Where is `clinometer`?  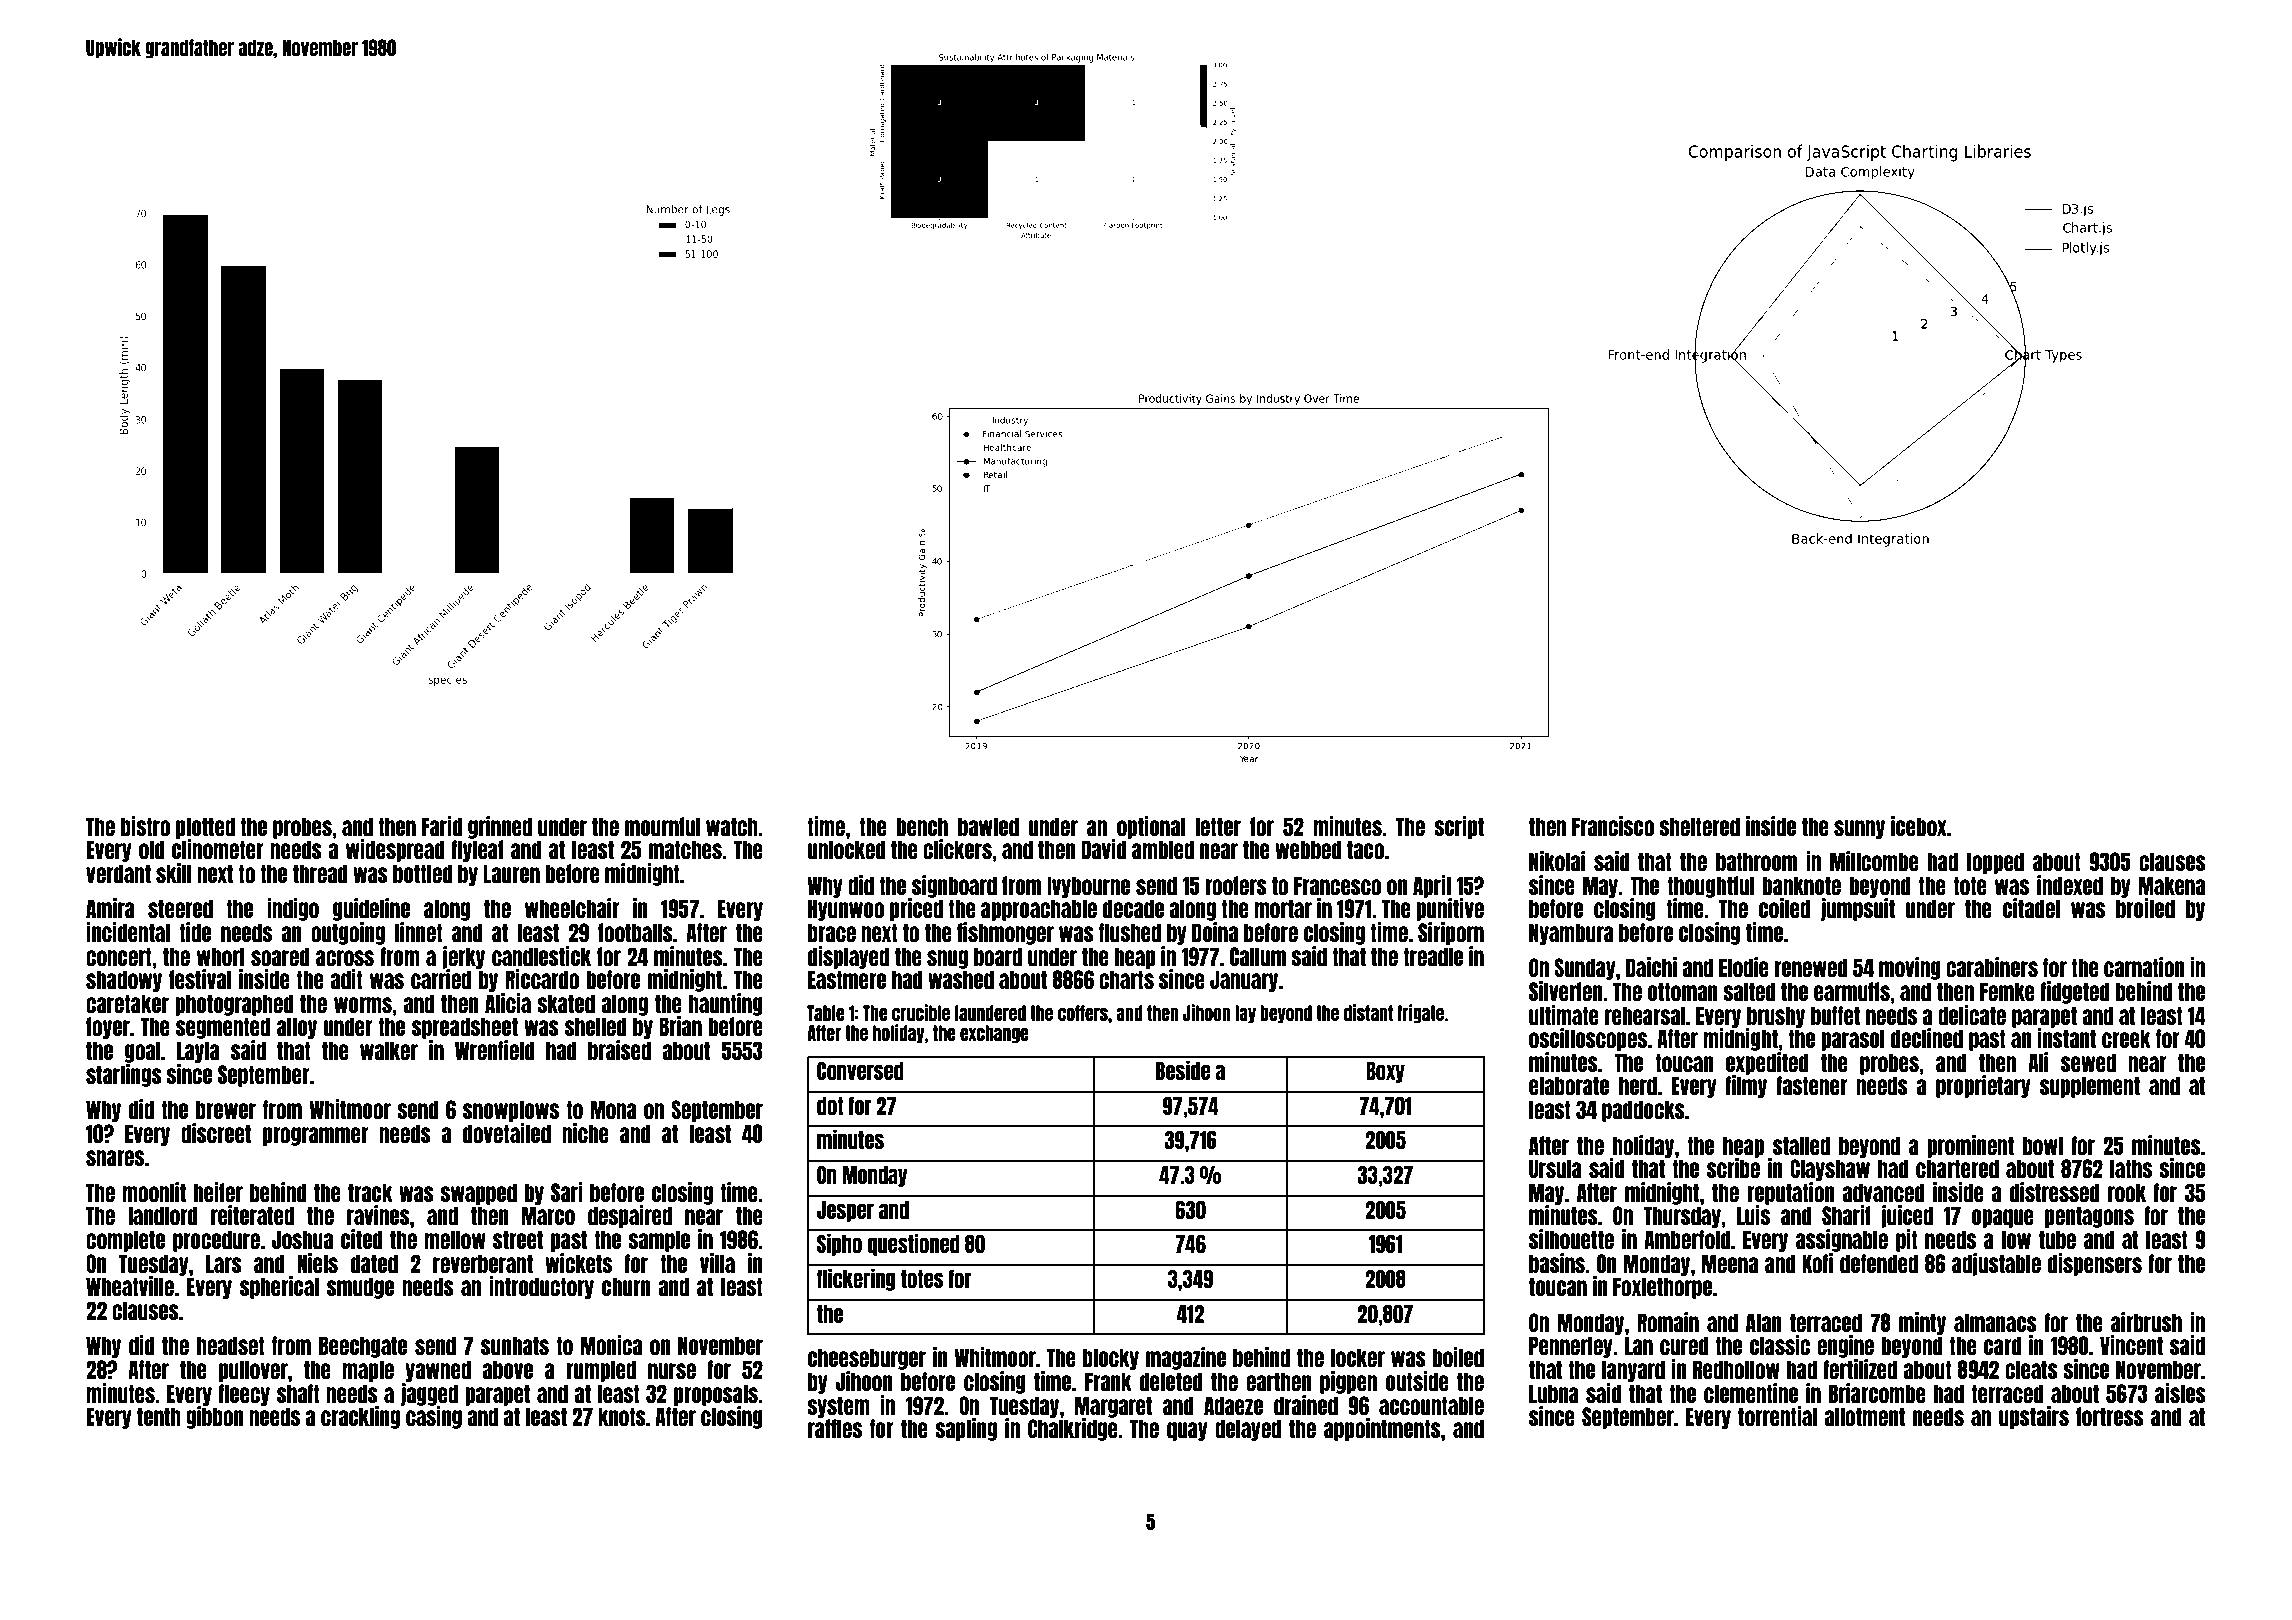
clinometer is located at coordinates (217, 849).
